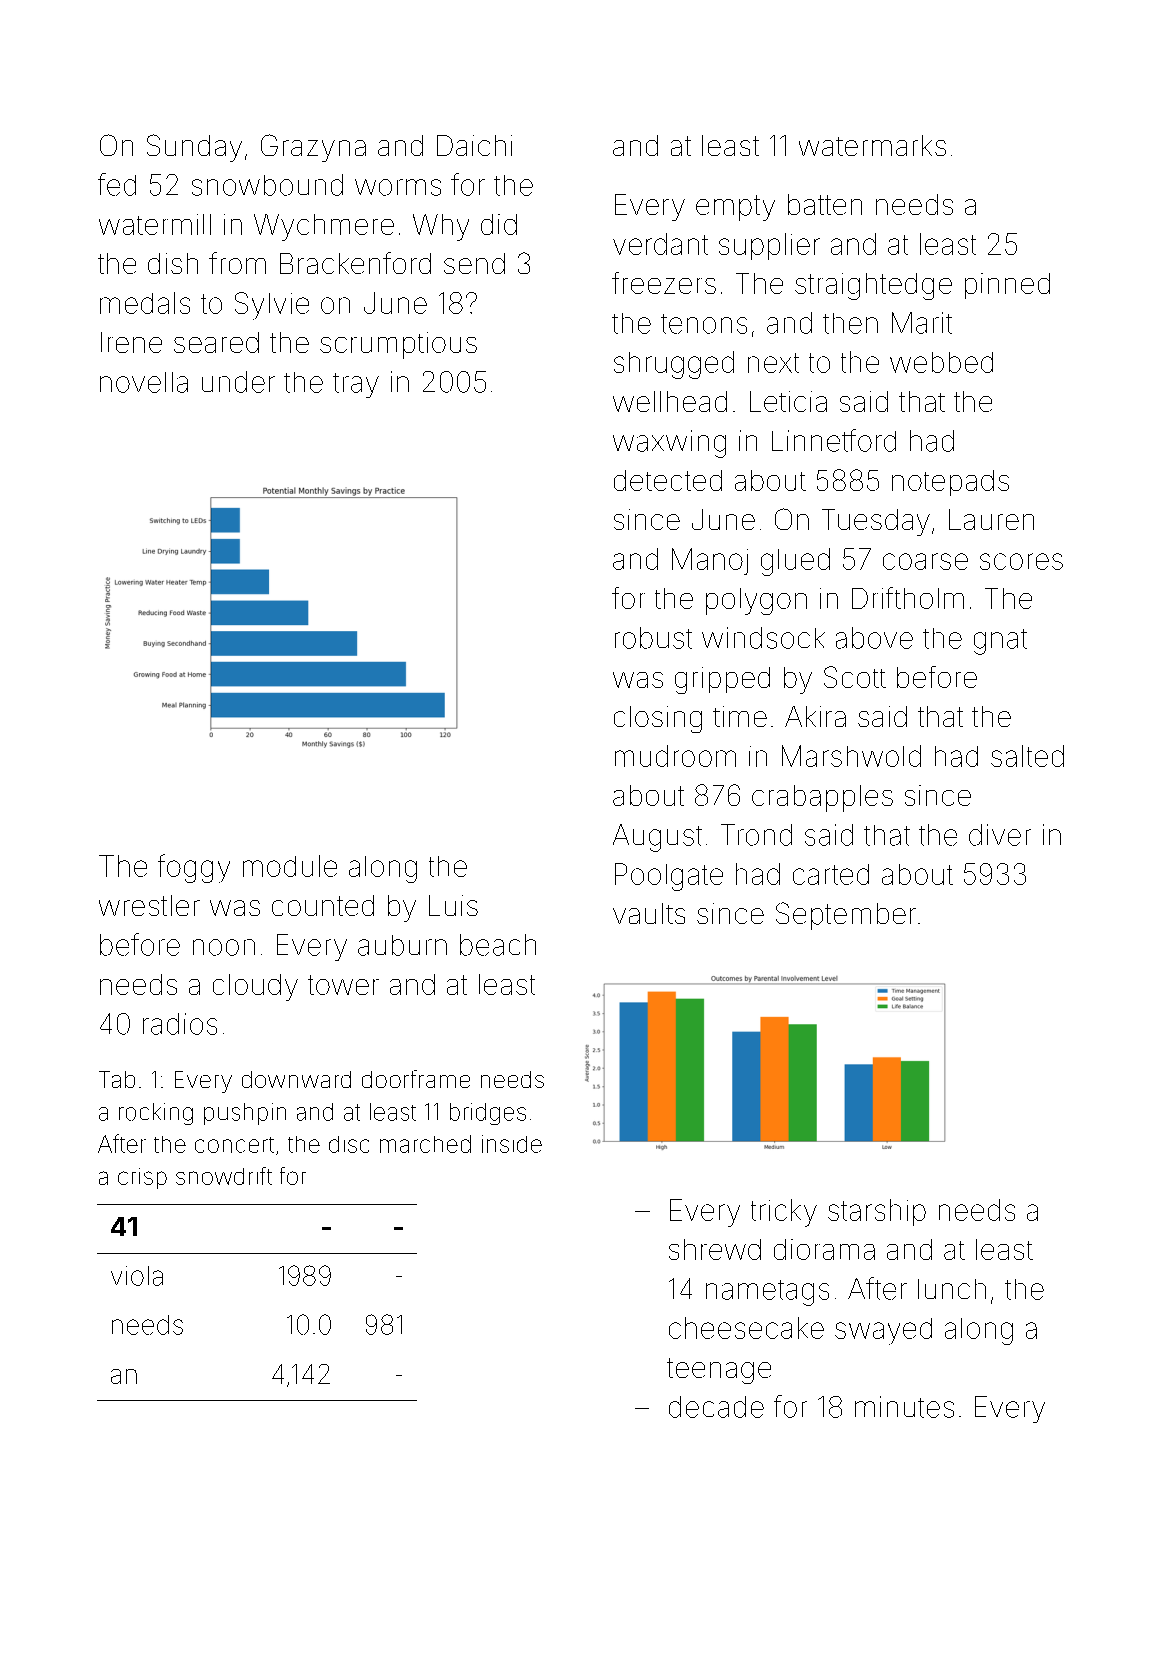  Describe the element at coordinates (1007, 286) in the screenshot. I see `pinned` at that location.
